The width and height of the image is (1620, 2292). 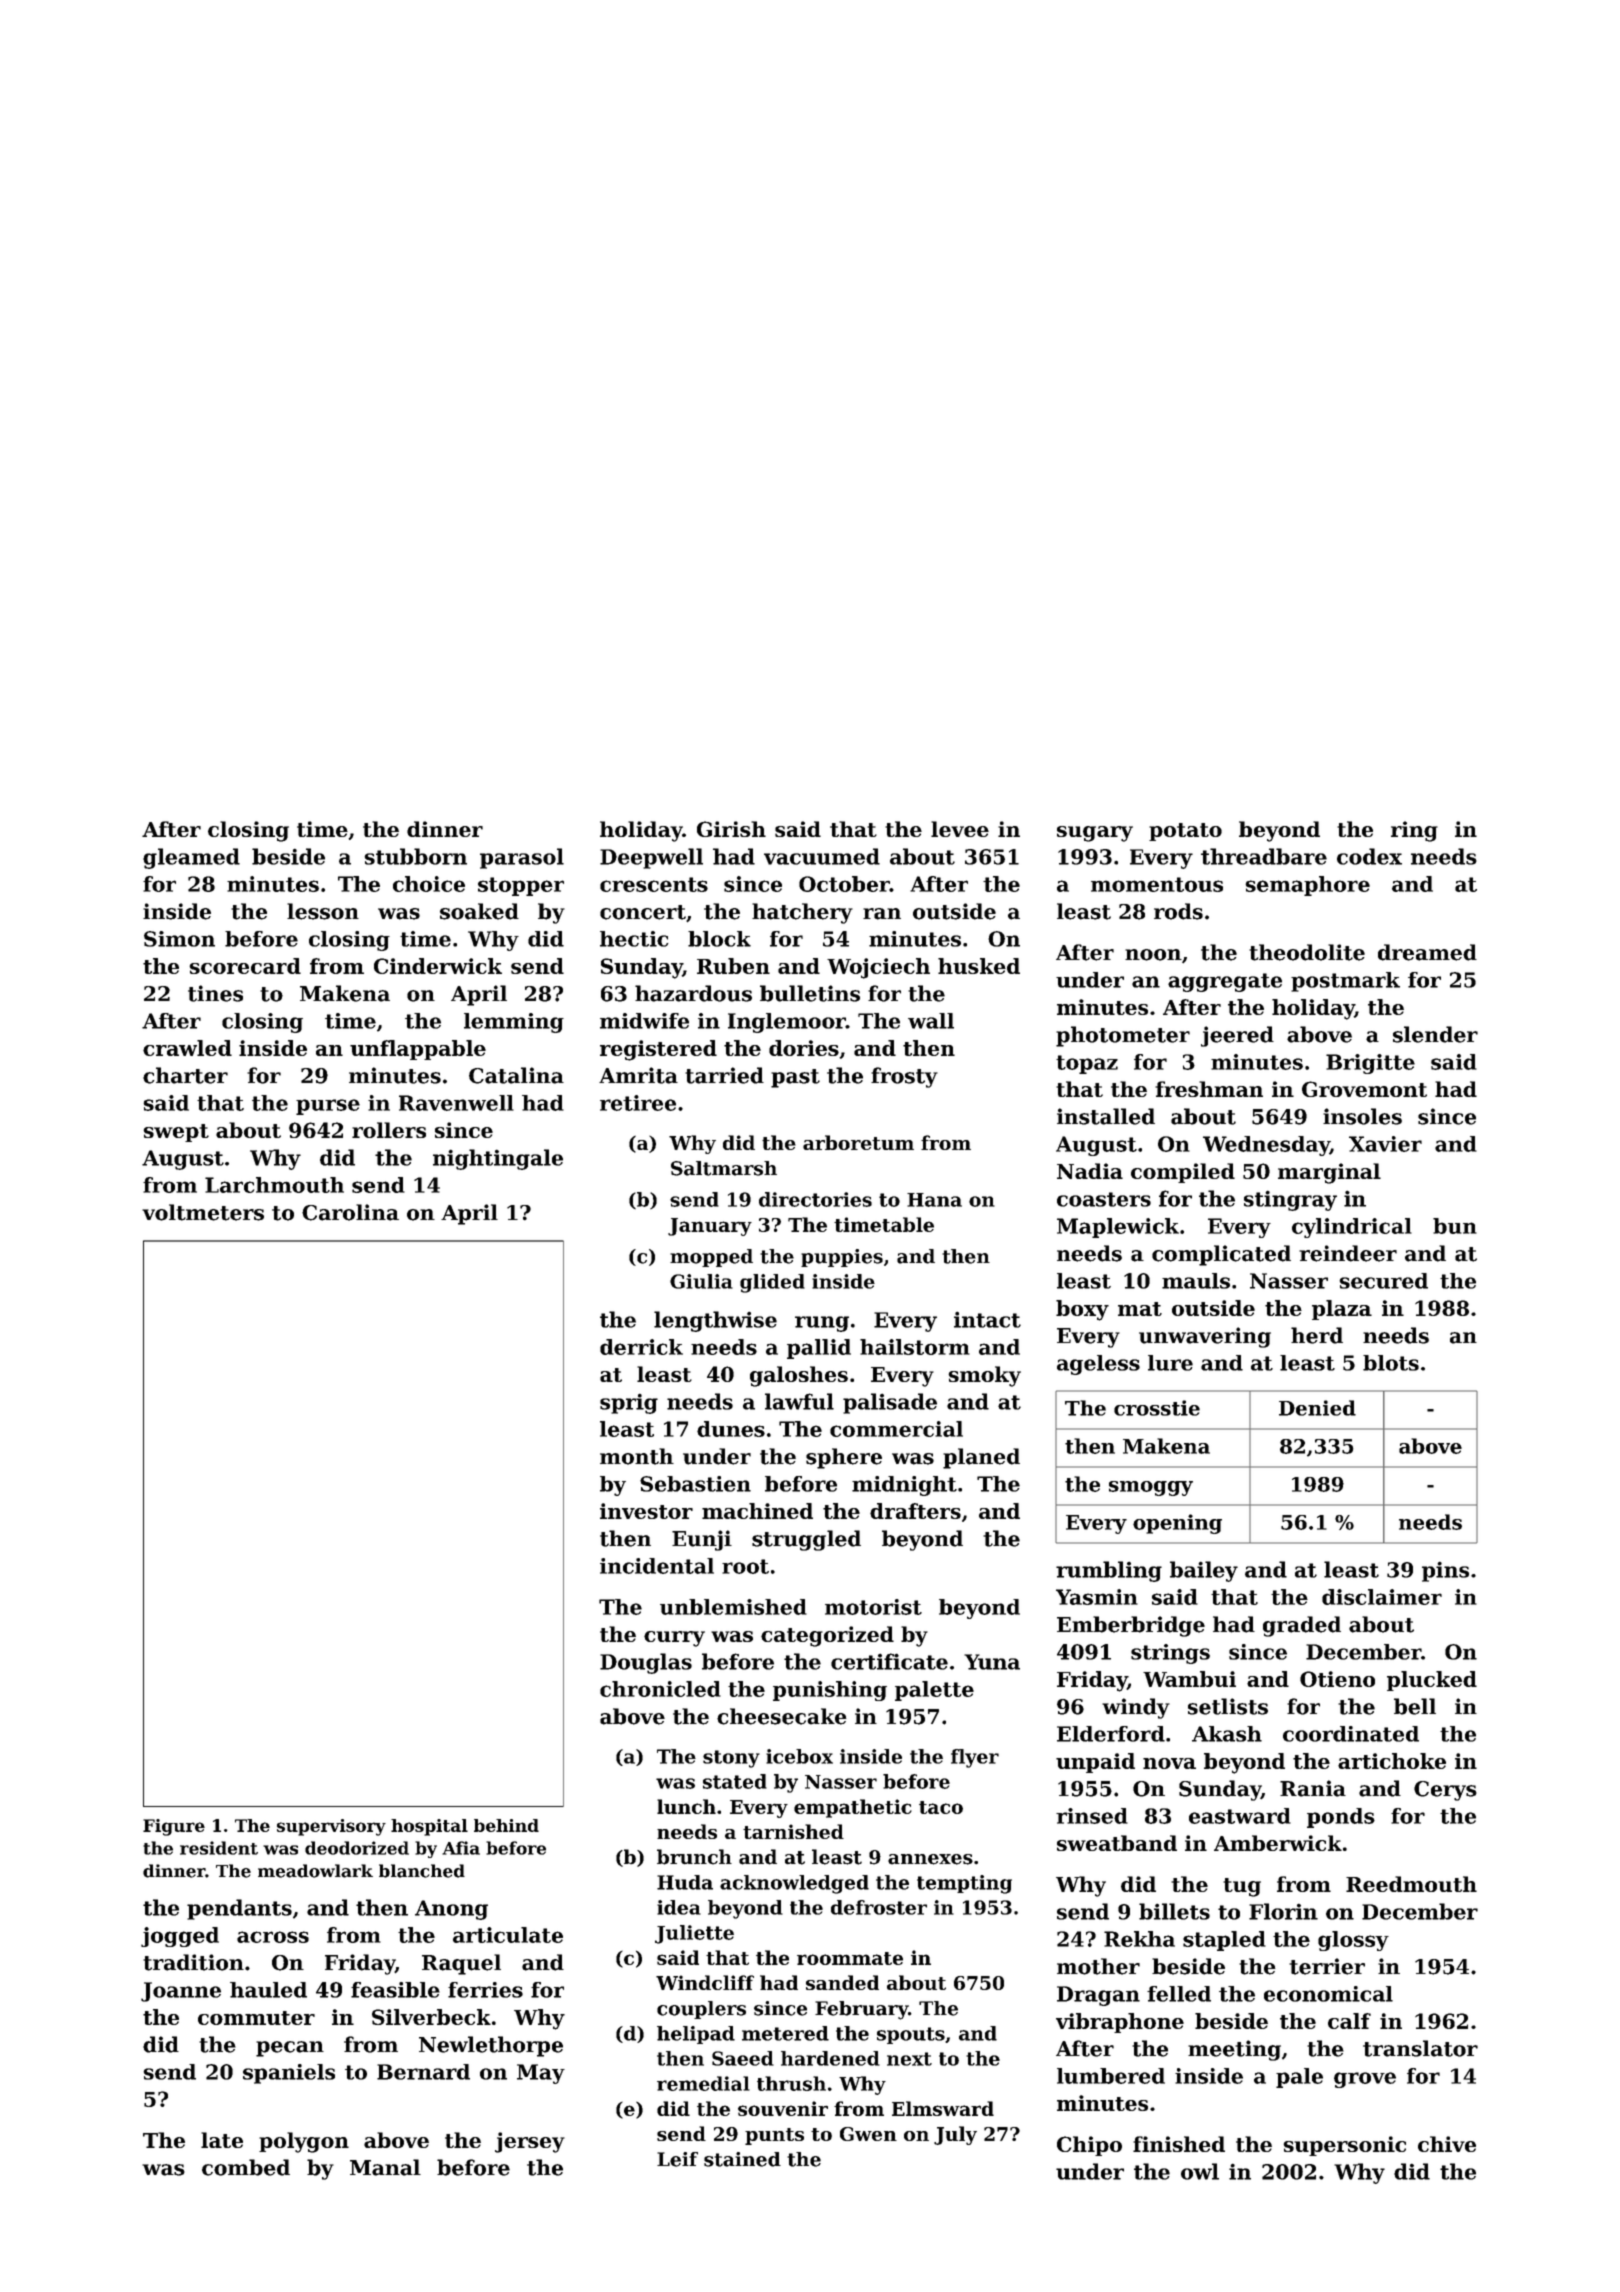 What do you see at coordinates (179, 939) in the image?
I see `Simon` at bounding box center [179, 939].
